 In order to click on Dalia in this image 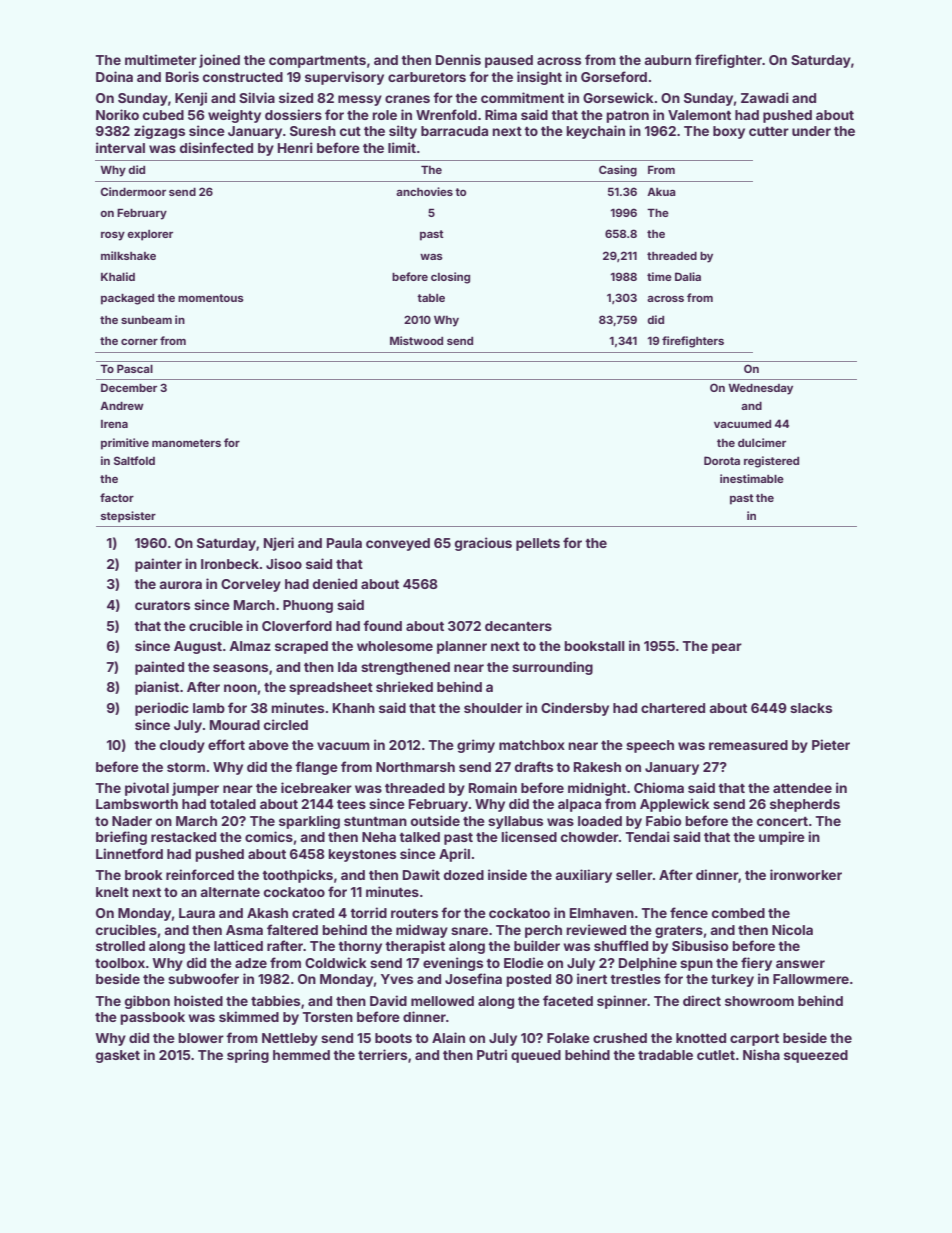, I will do `click(688, 276)`.
